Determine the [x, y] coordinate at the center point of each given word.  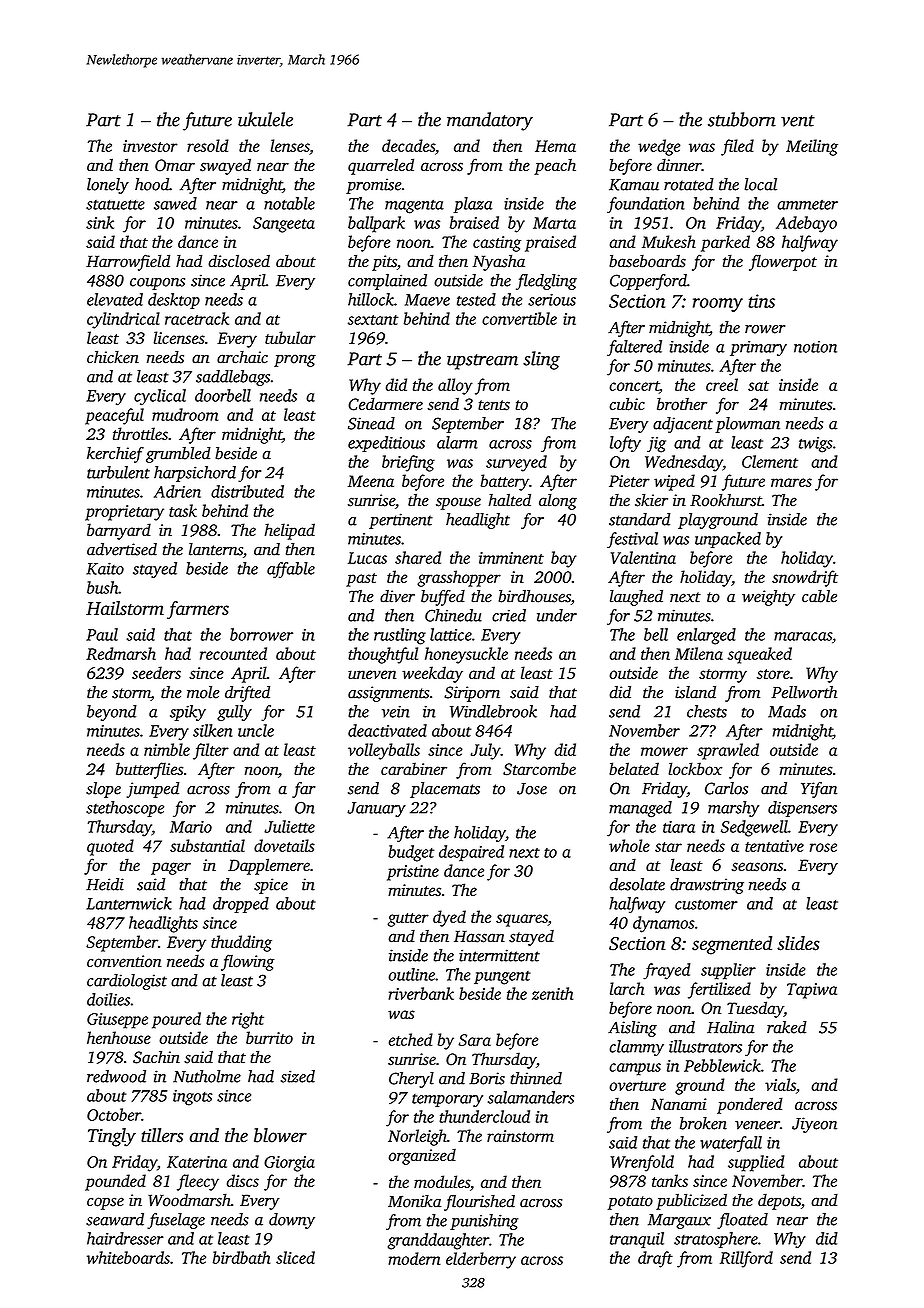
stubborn [742, 119]
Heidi [105, 884]
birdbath [241, 1257]
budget [411, 853]
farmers [198, 610]
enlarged [706, 636]
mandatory [490, 121]
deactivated [387, 730]
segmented [732, 945]
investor [150, 146]
